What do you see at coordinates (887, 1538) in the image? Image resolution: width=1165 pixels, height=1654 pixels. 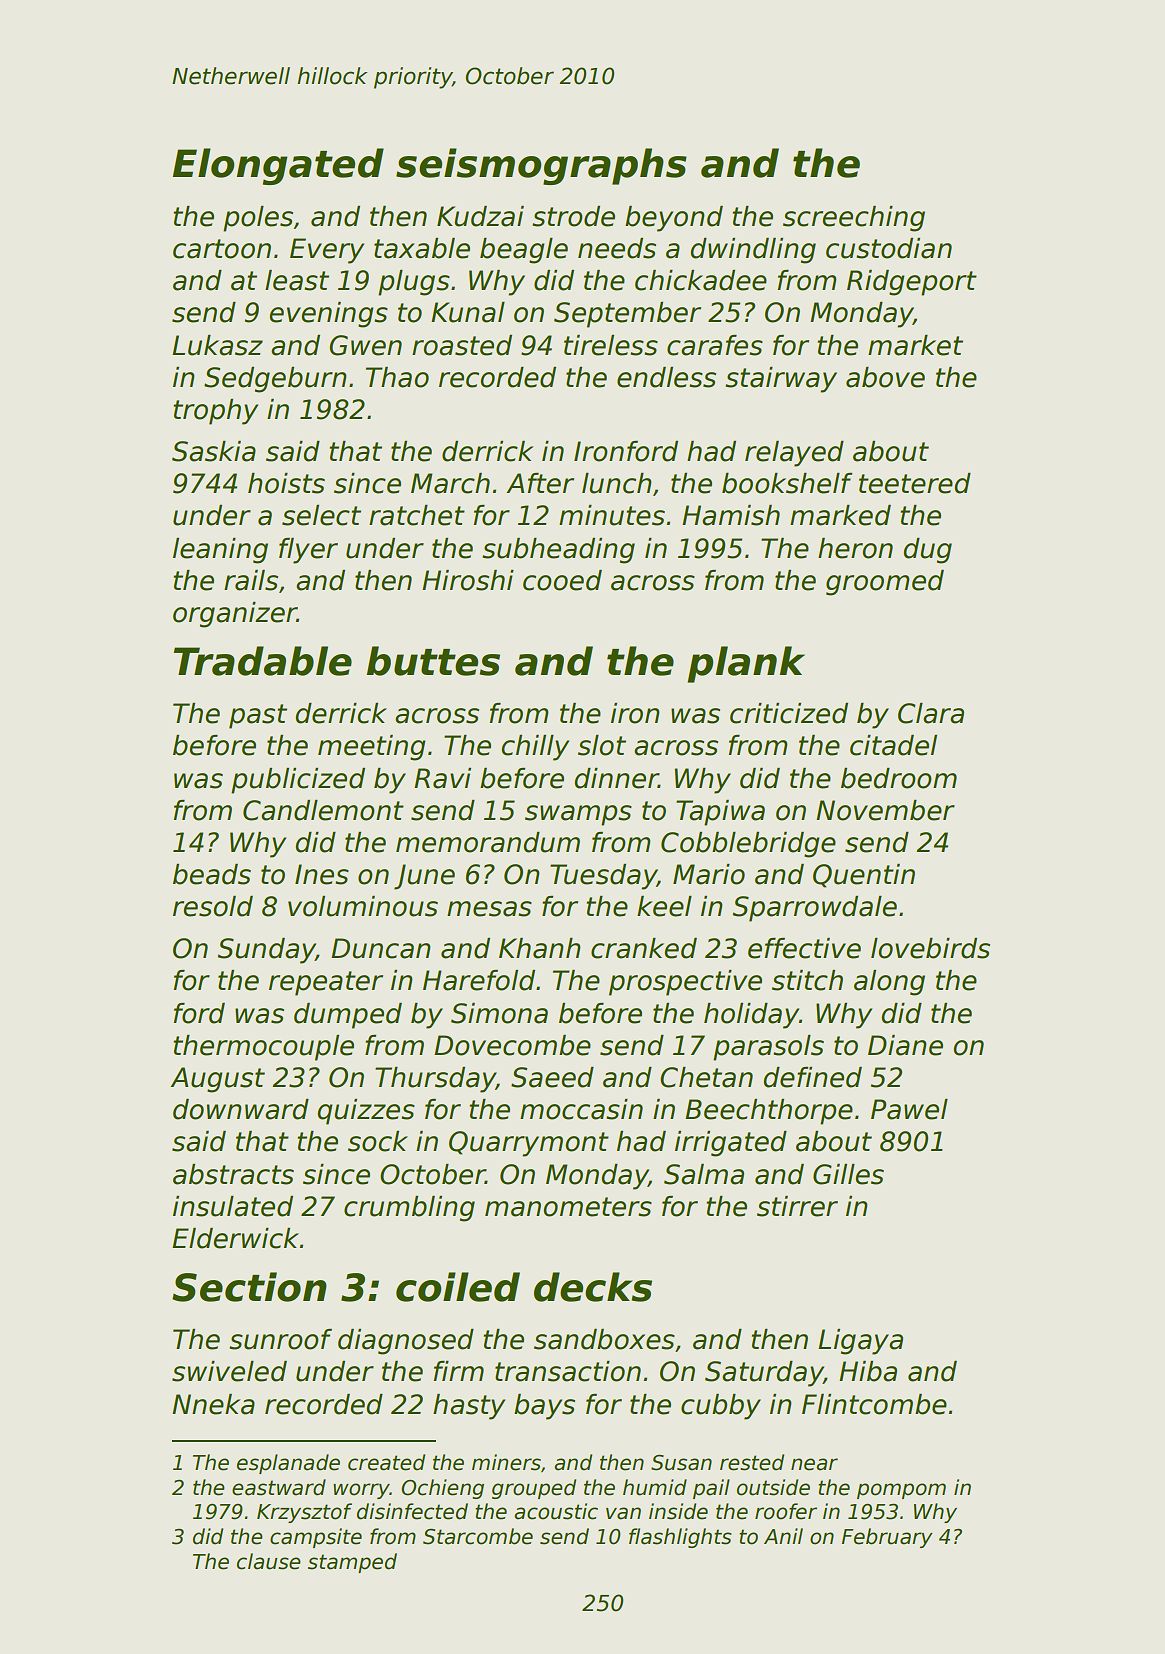 I see `February` at bounding box center [887, 1538].
